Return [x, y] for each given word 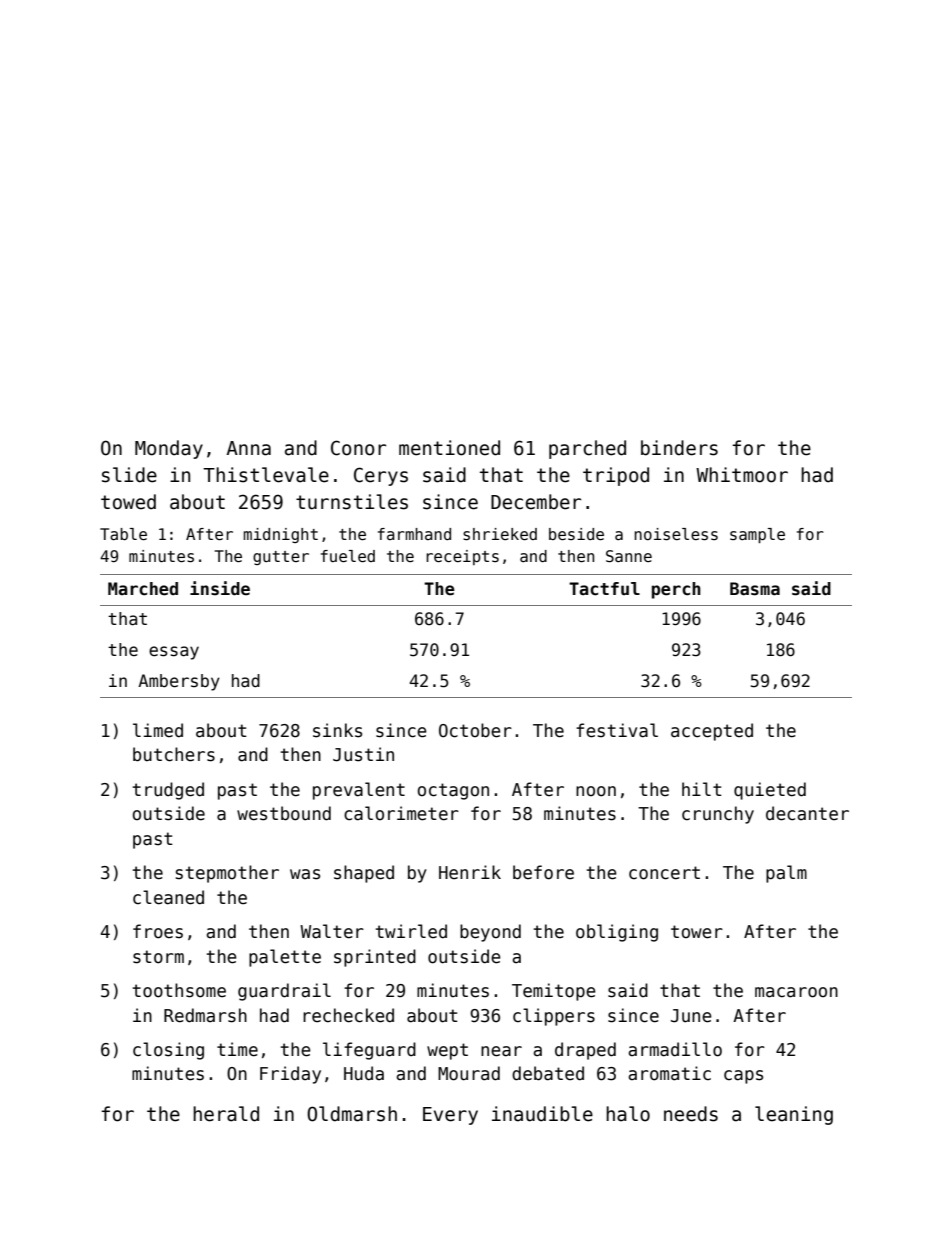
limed [158, 730]
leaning [794, 1115]
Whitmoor [742, 475]
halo [628, 1114]
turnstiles [352, 502]
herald [226, 1114]
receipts [462, 557]
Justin [363, 754]
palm [786, 874]
